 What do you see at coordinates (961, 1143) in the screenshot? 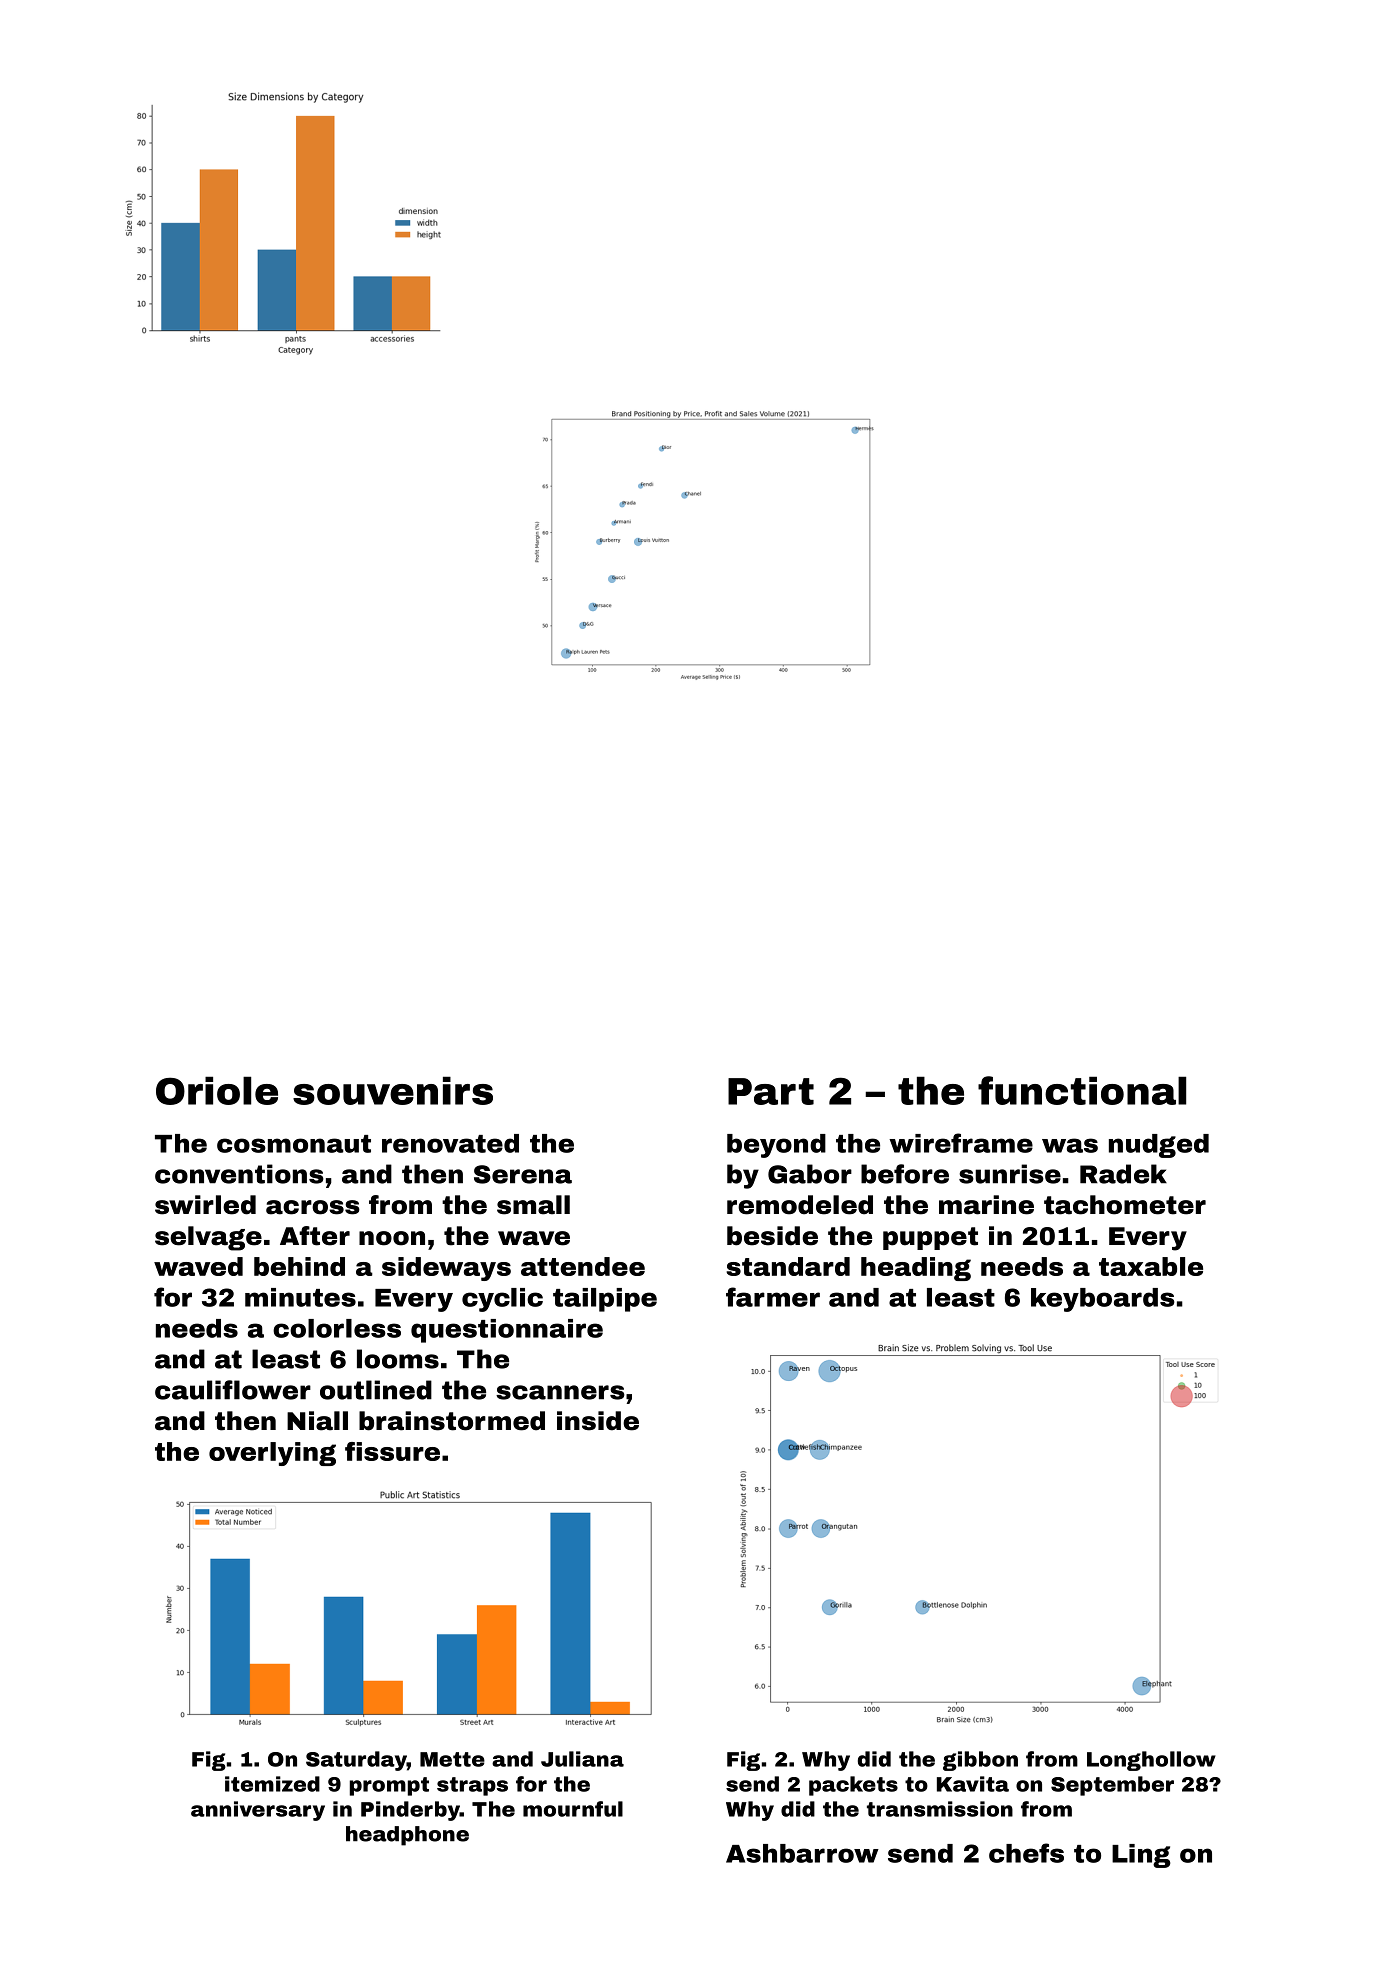
I see `wireframe` at bounding box center [961, 1143].
